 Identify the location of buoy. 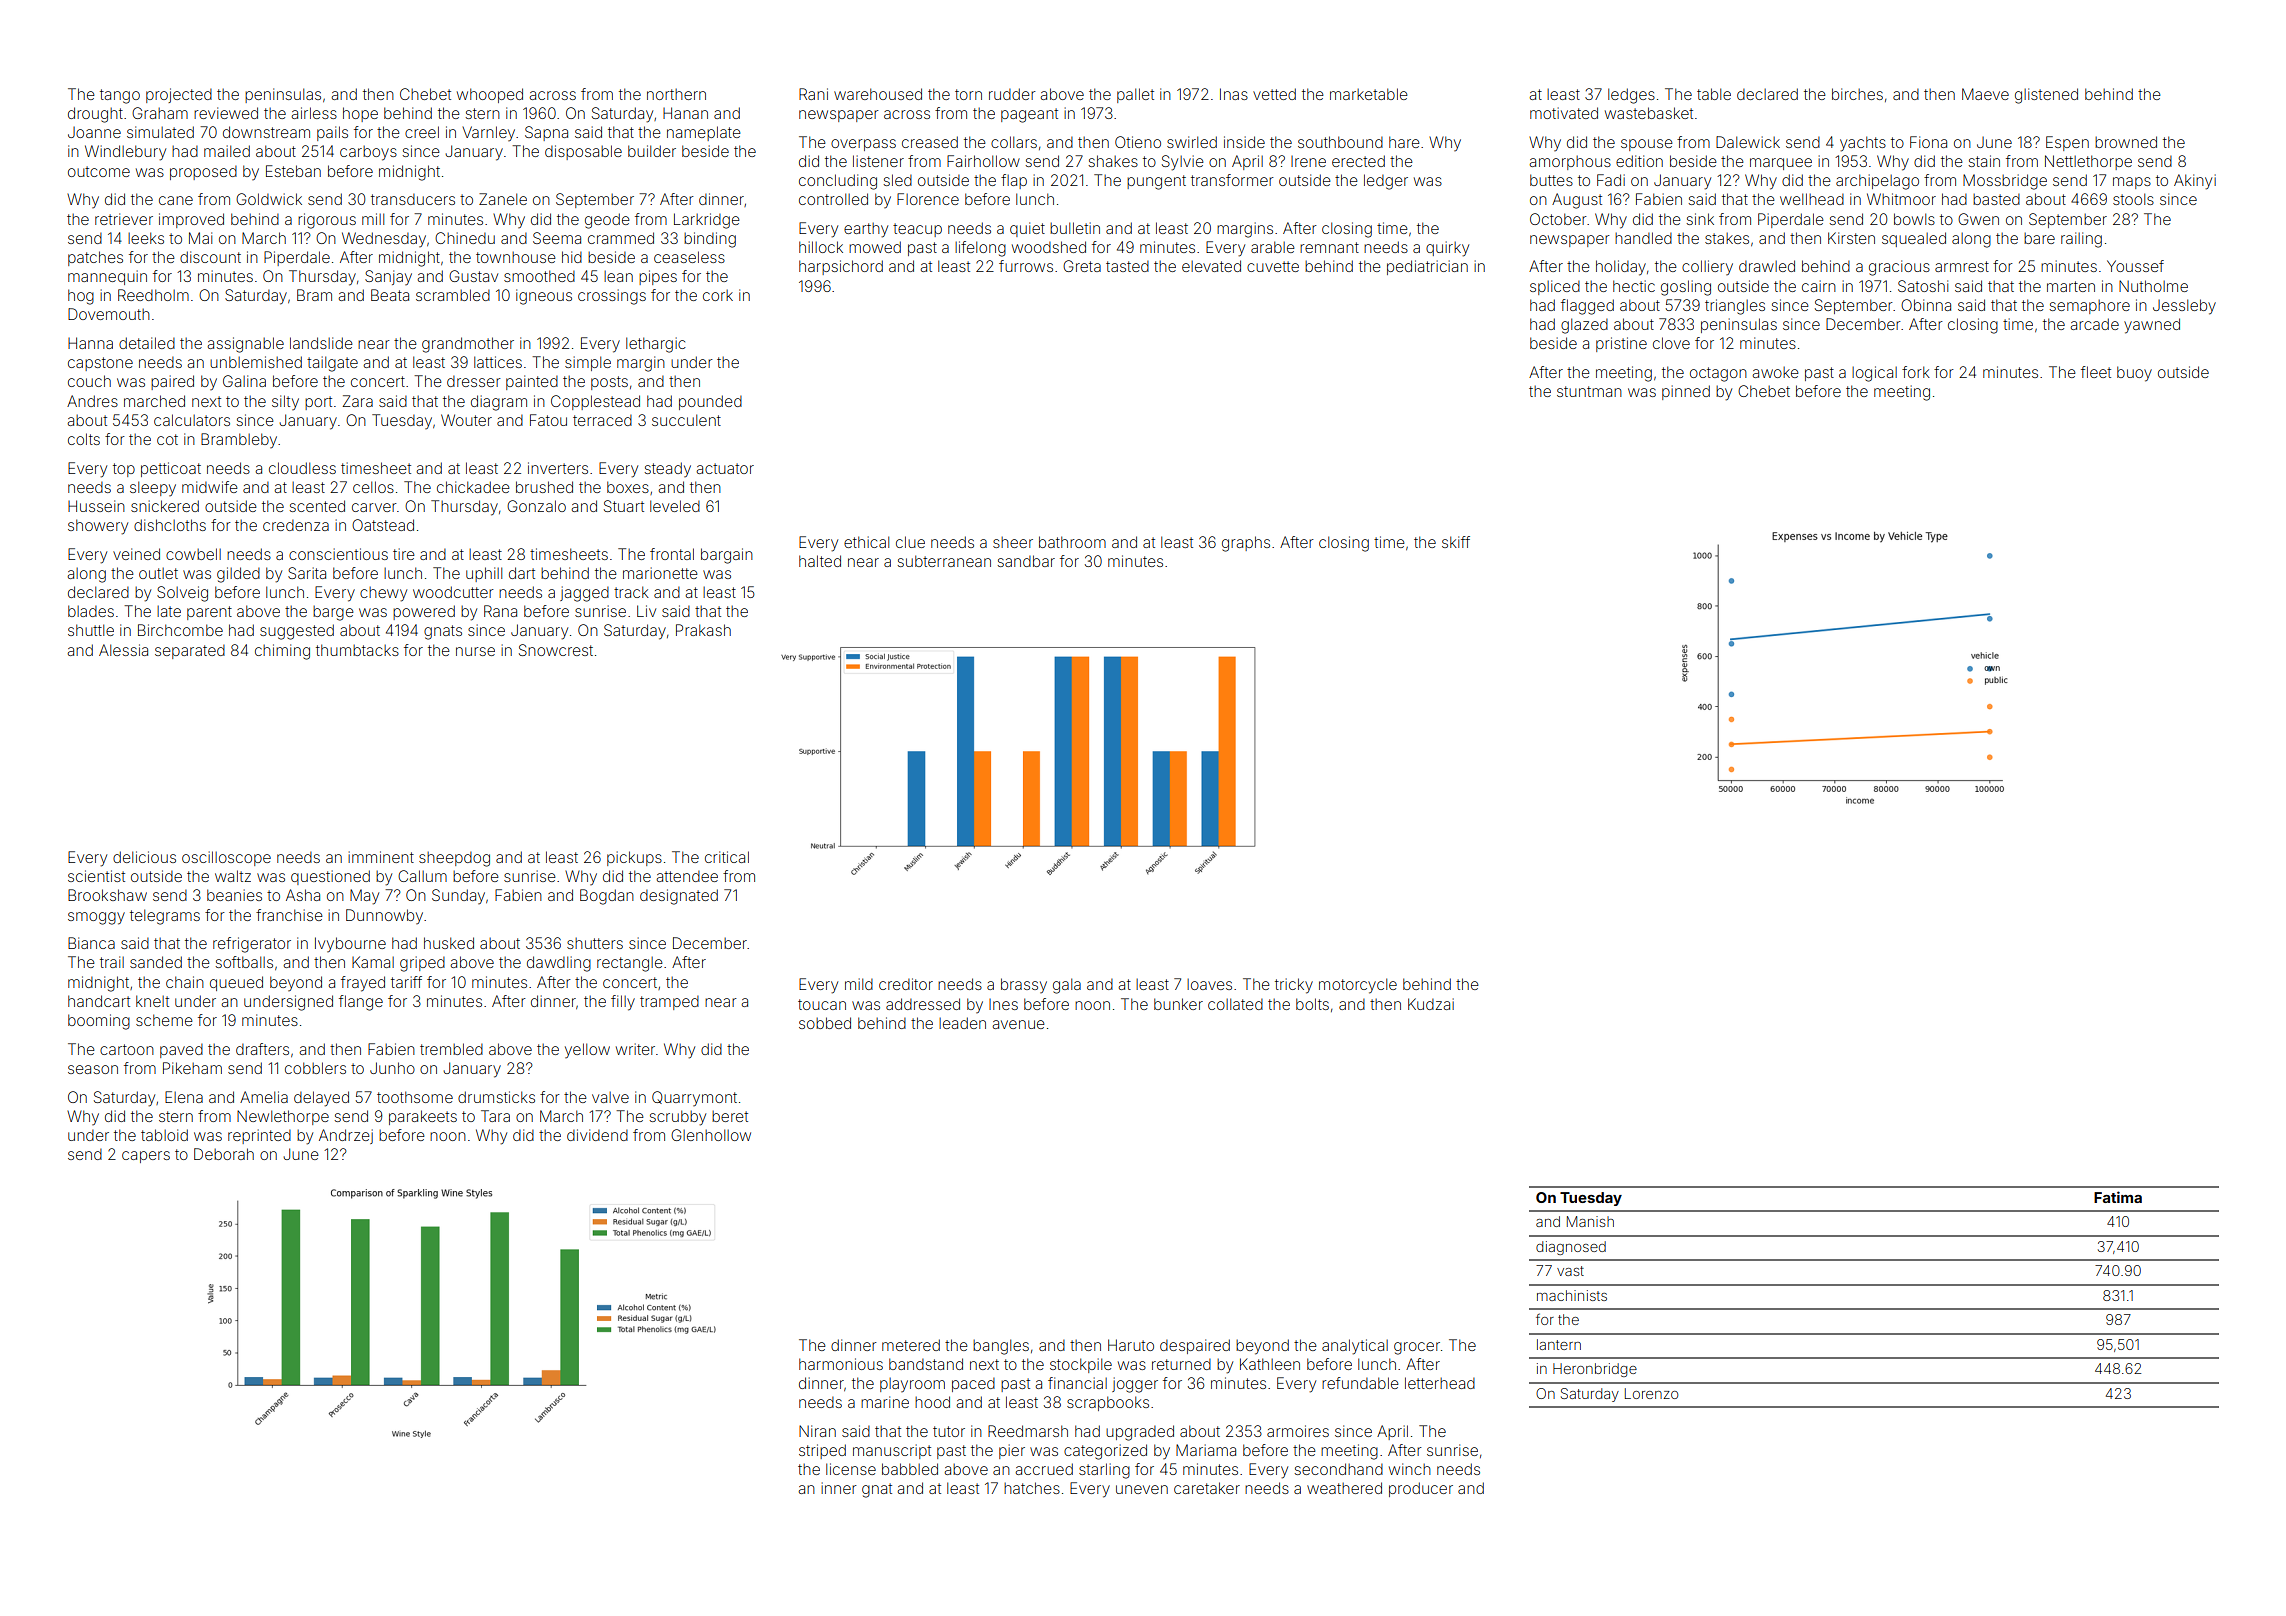
(2134, 374).
